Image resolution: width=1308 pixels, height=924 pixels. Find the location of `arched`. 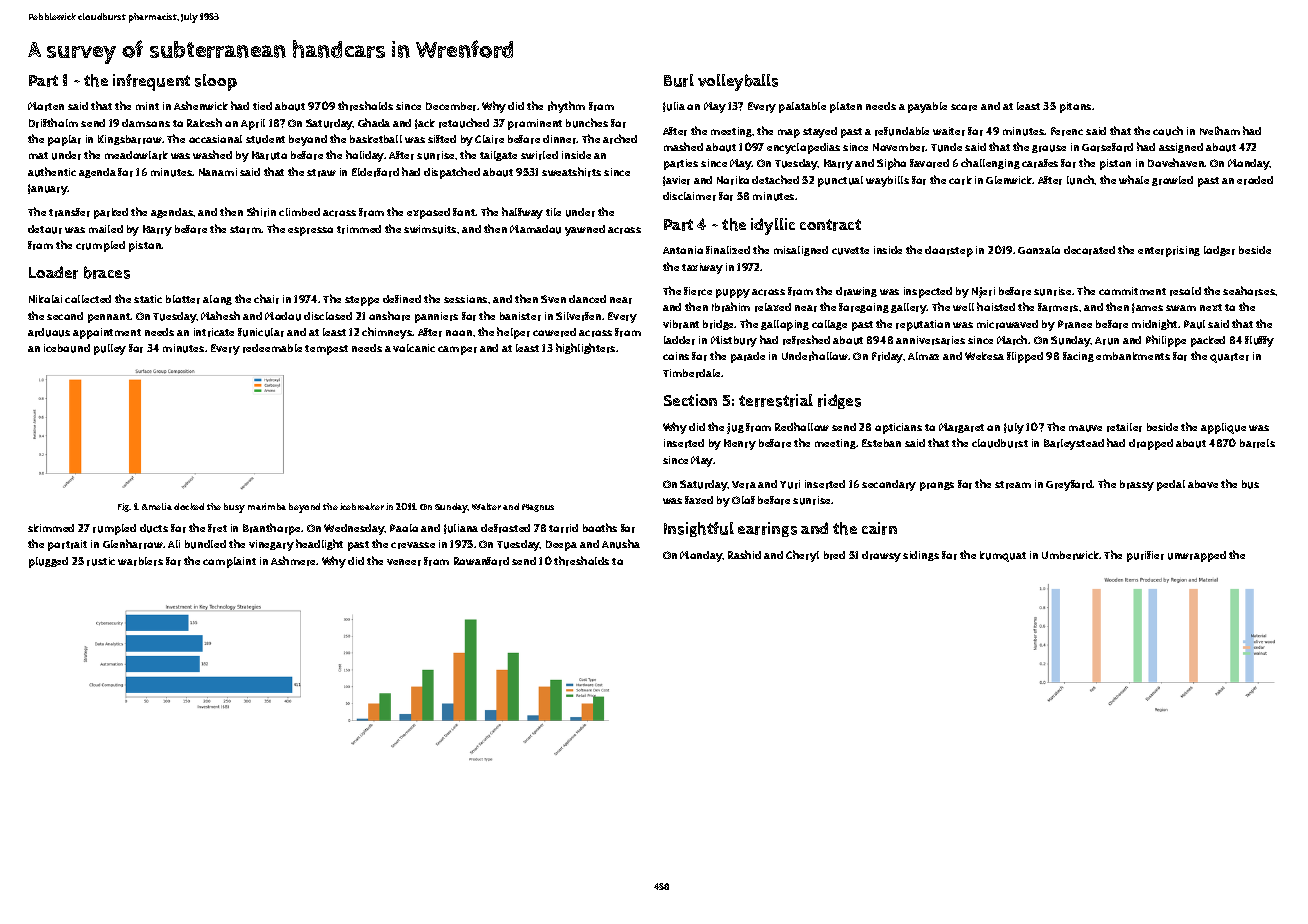

arched is located at coordinates (620, 139).
